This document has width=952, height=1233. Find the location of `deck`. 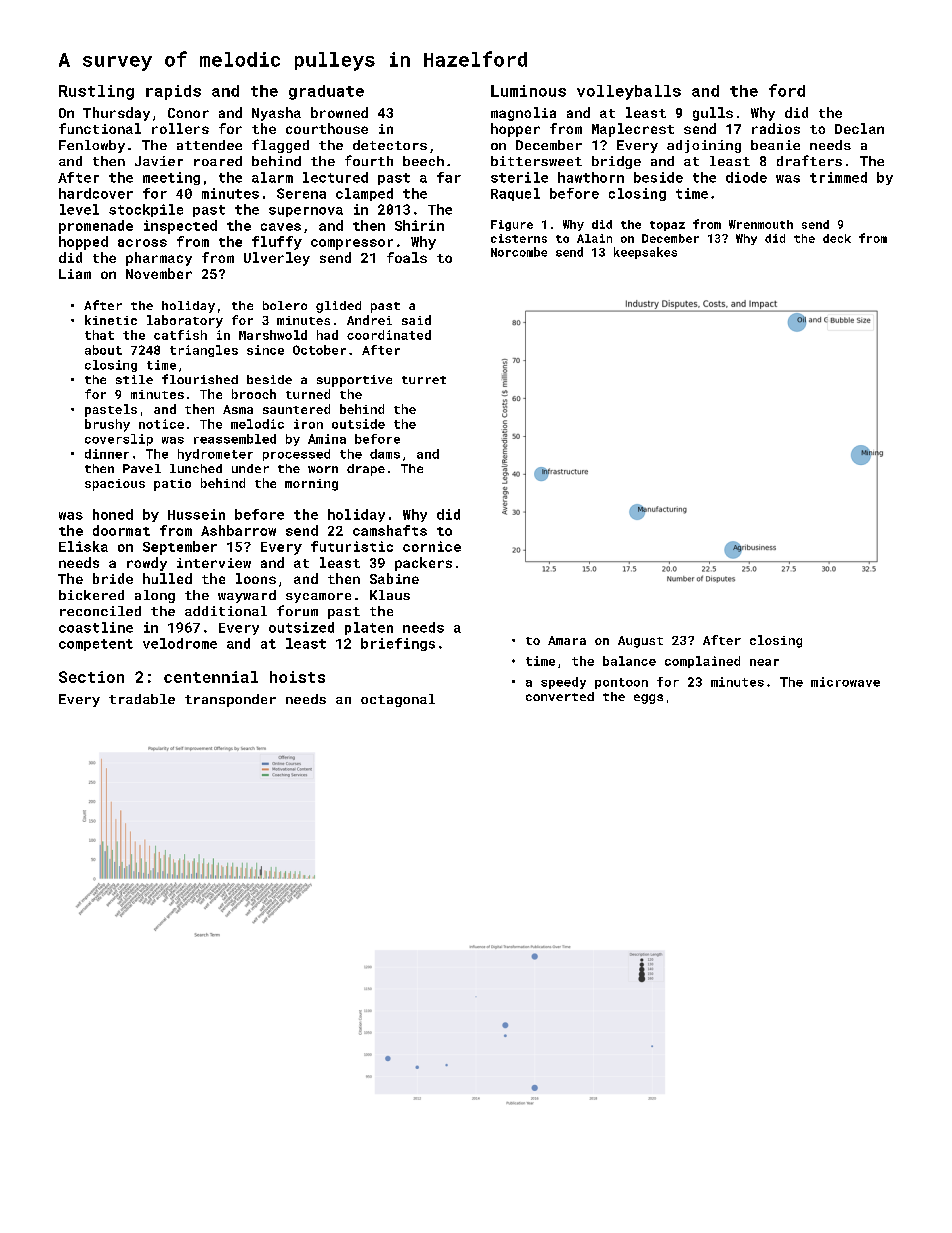

deck is located at coordinates (837, 238).
